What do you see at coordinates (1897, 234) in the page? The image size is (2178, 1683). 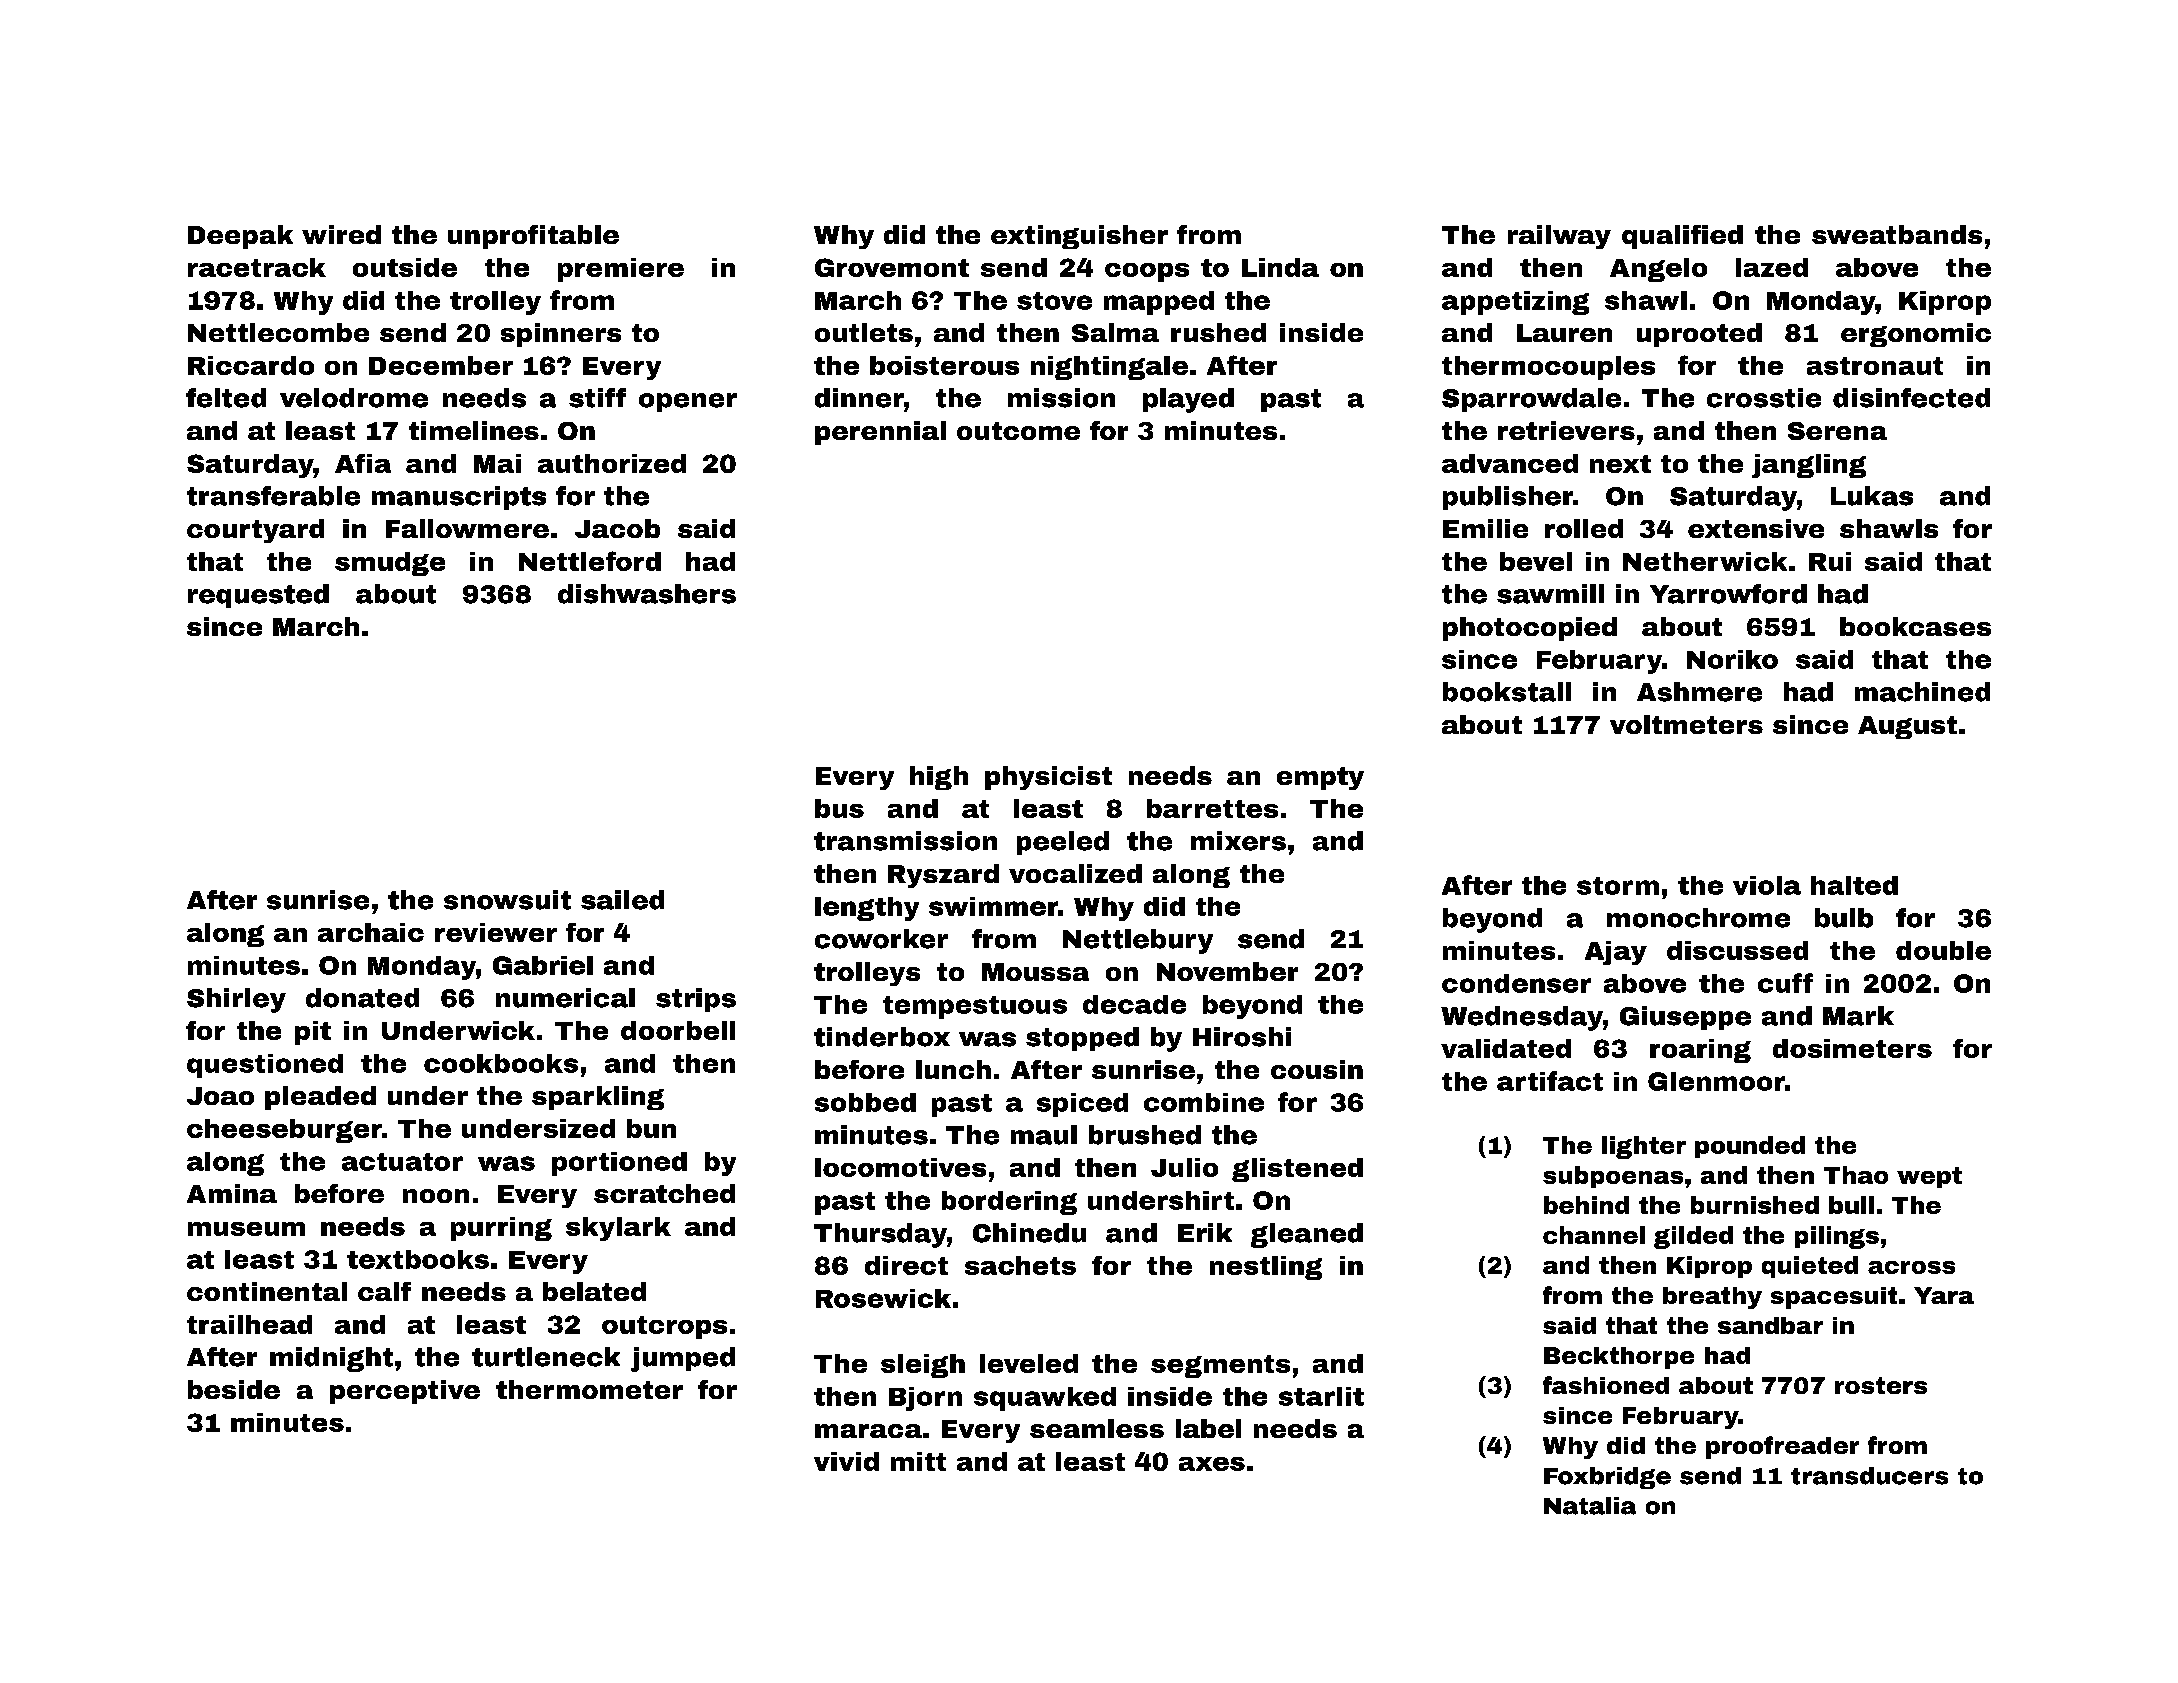 I see `sweatbands` at bounding box center [1897, 234].
